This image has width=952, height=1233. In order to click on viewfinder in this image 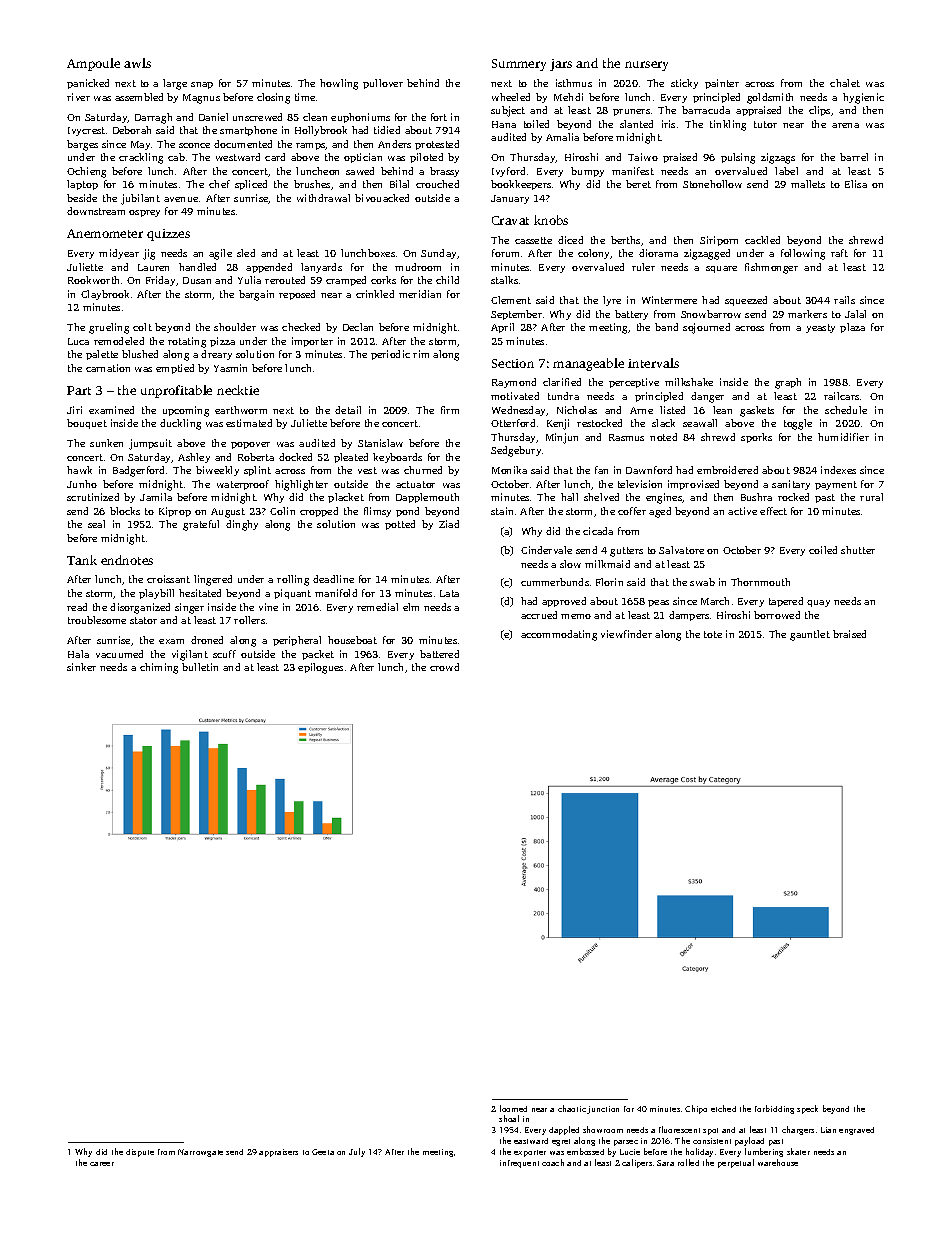, I will do `click(626, 634)`.
